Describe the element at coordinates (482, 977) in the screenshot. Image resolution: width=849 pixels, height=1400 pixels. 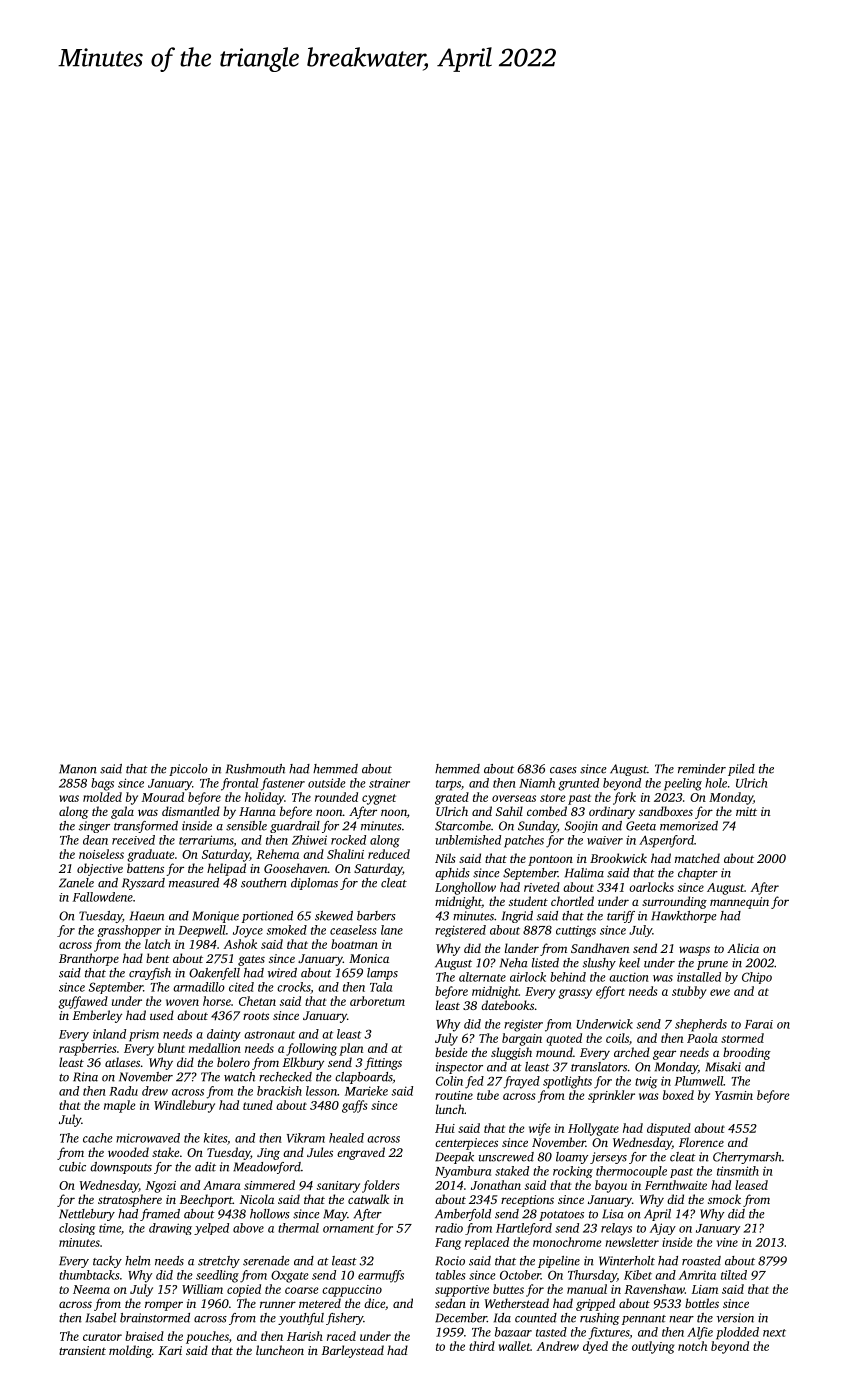
I see `alternate` at that location.
